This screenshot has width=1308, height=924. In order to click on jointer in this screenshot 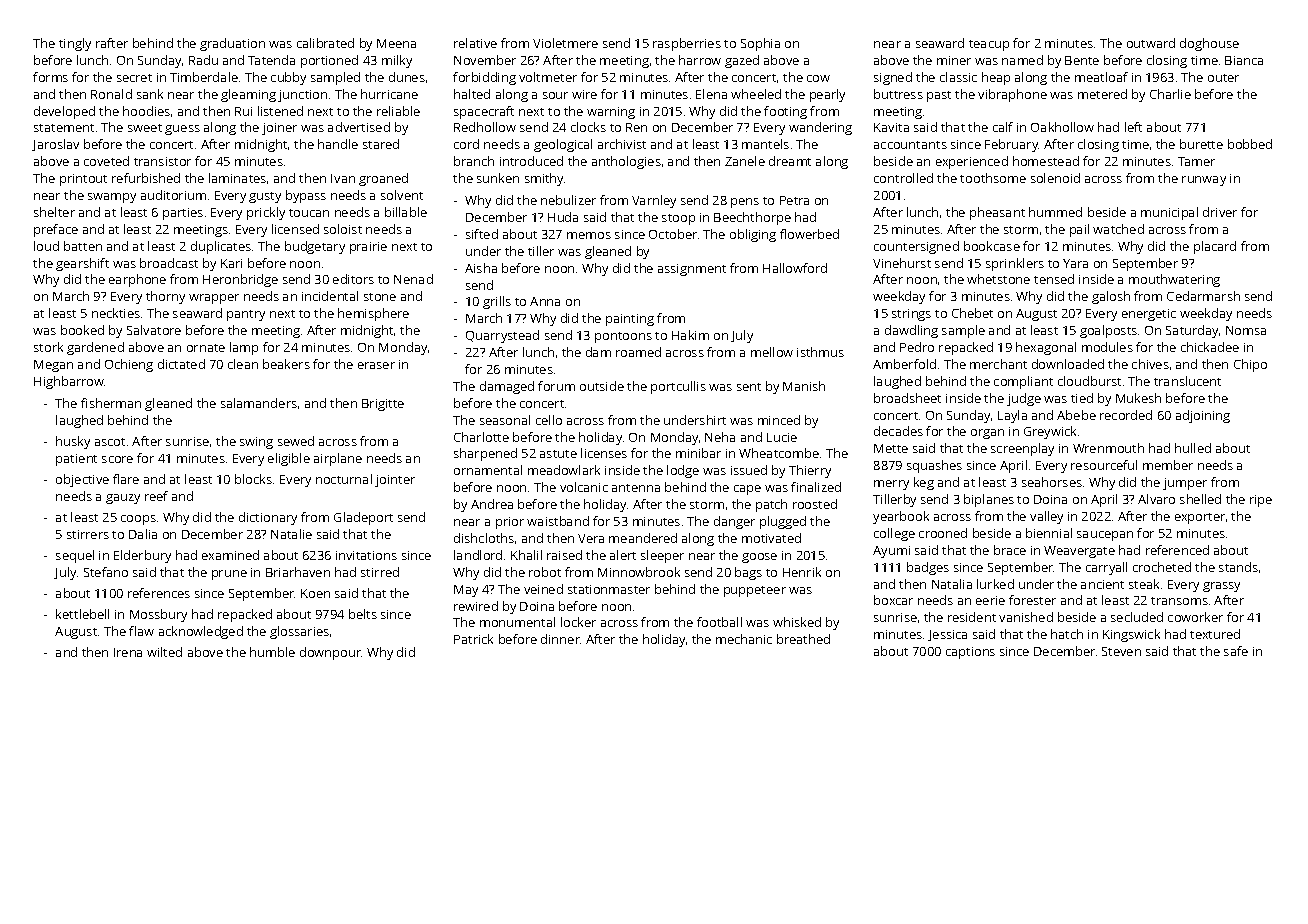, I will do `click(395, 481)`.
